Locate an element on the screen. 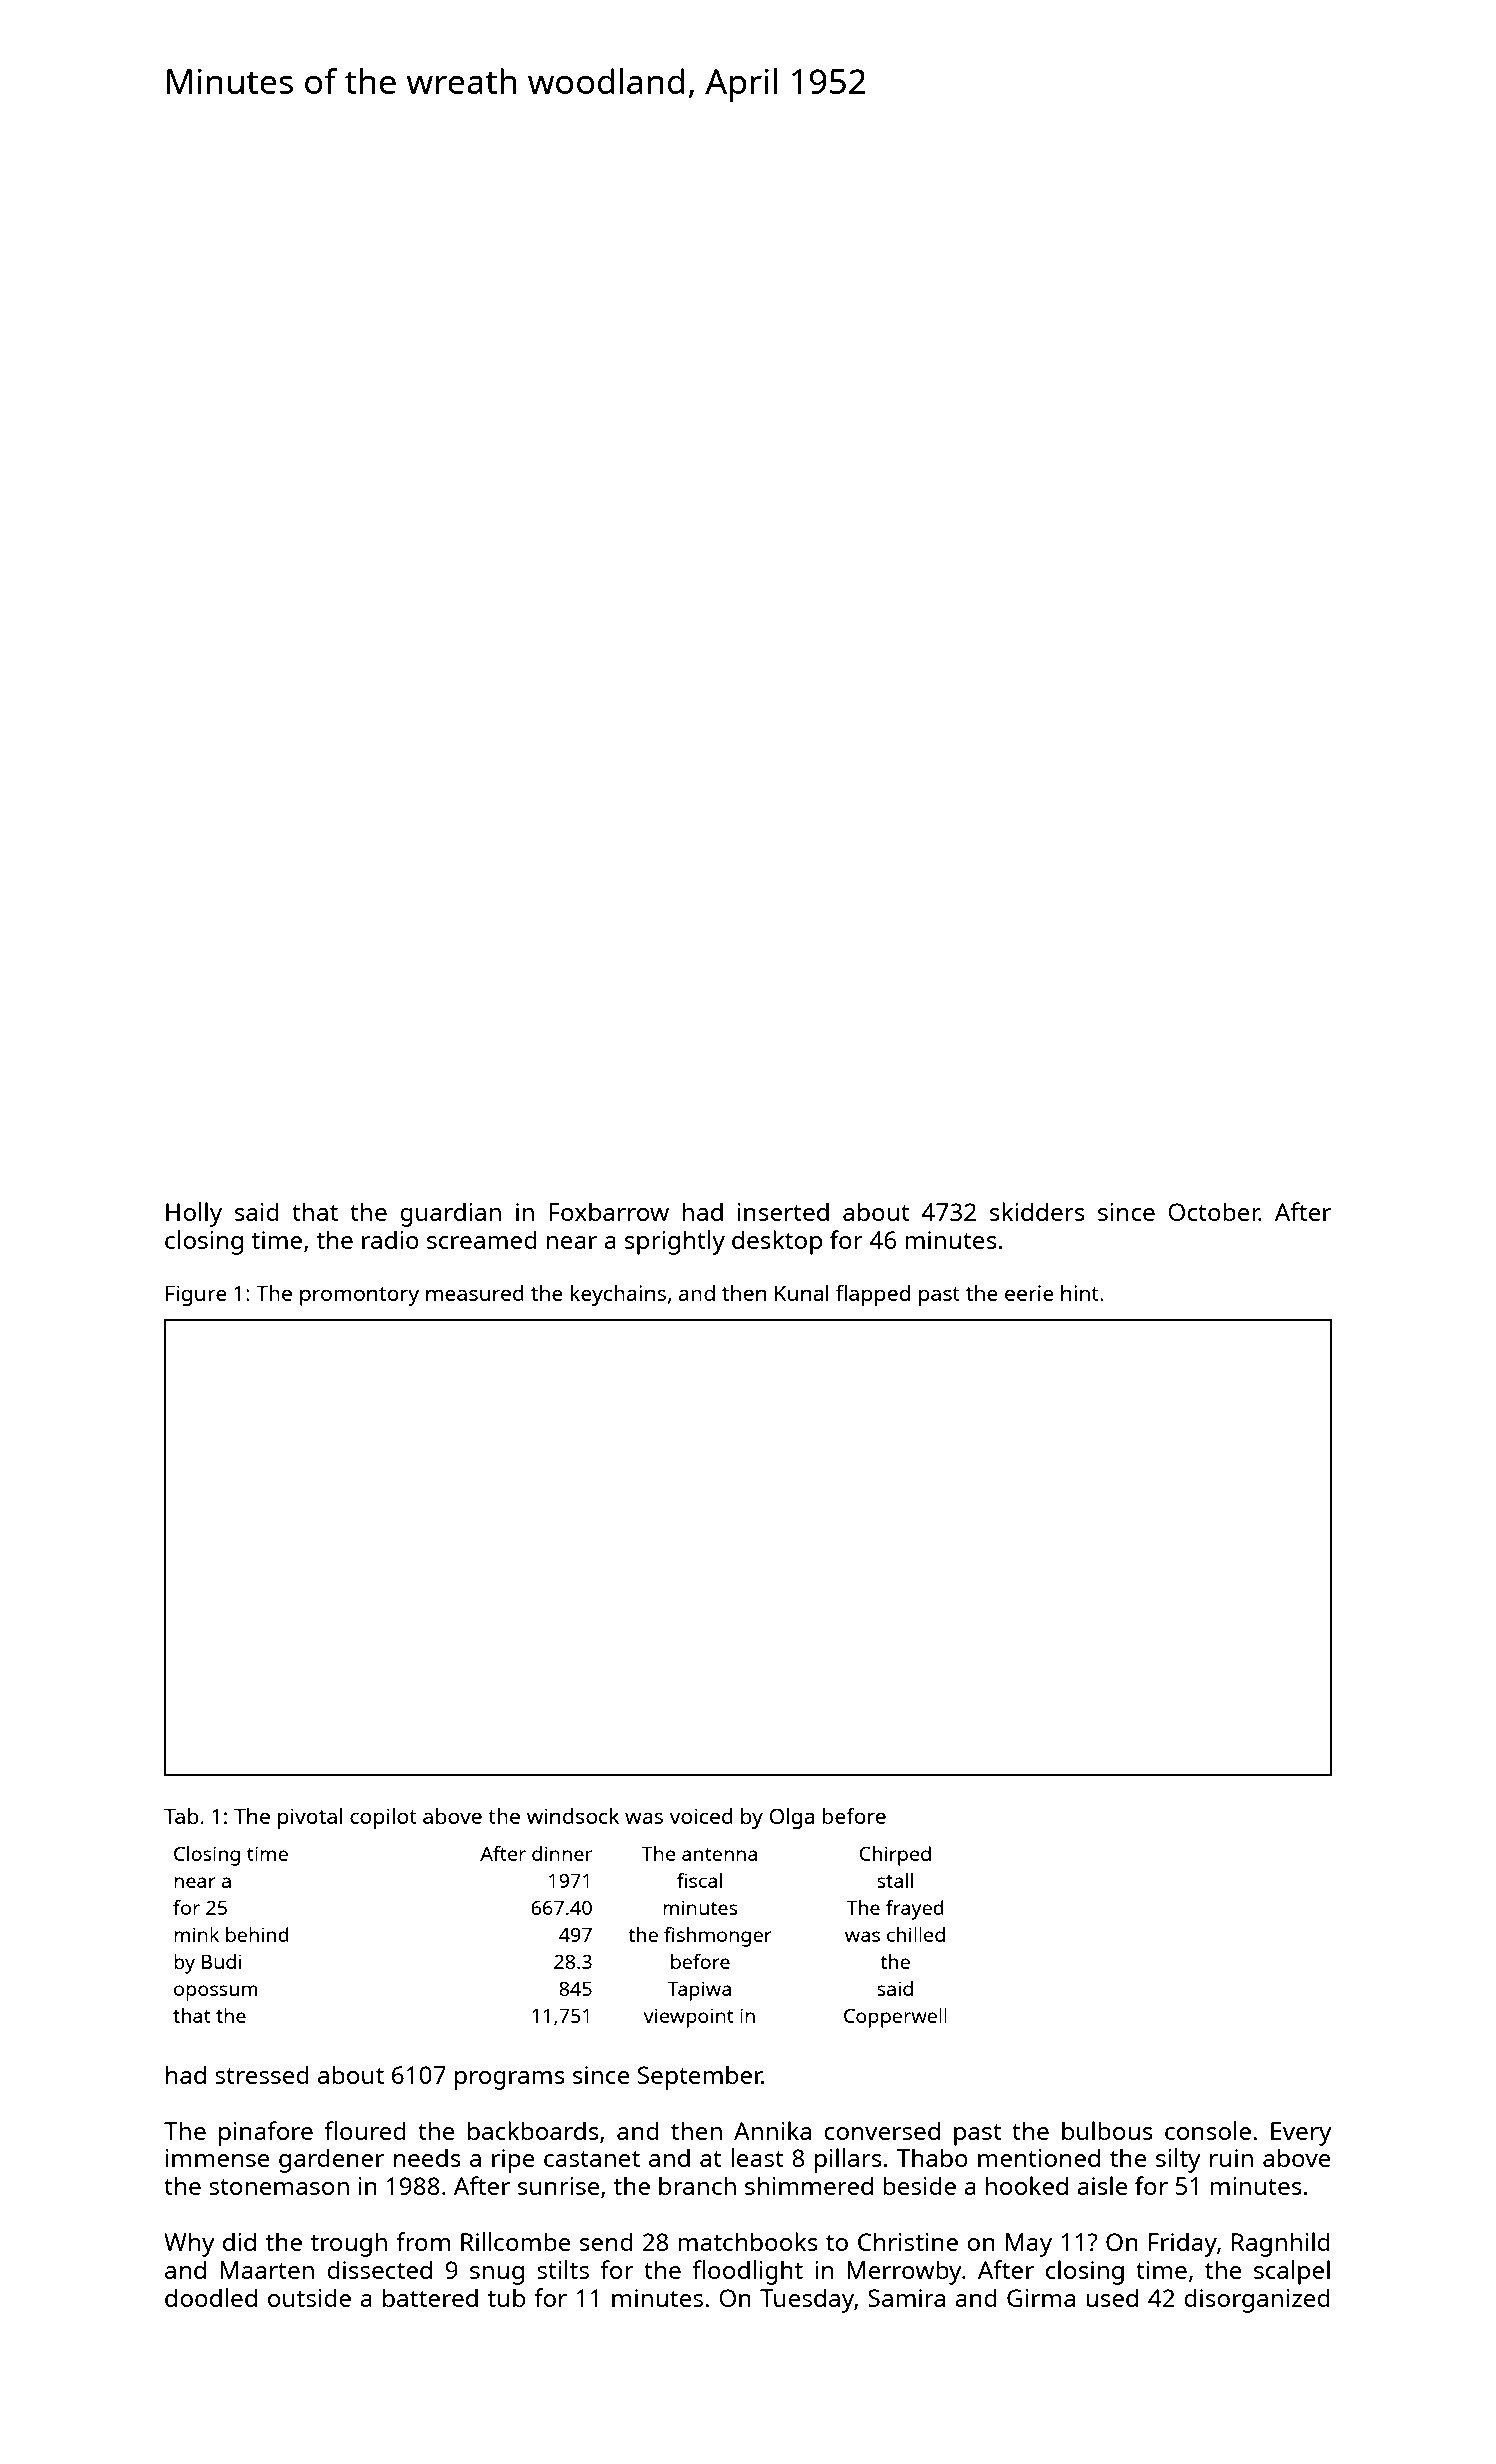 This screenshot has height=2464, width=1496. fishmonger is located at coordinates (718, 1937).
